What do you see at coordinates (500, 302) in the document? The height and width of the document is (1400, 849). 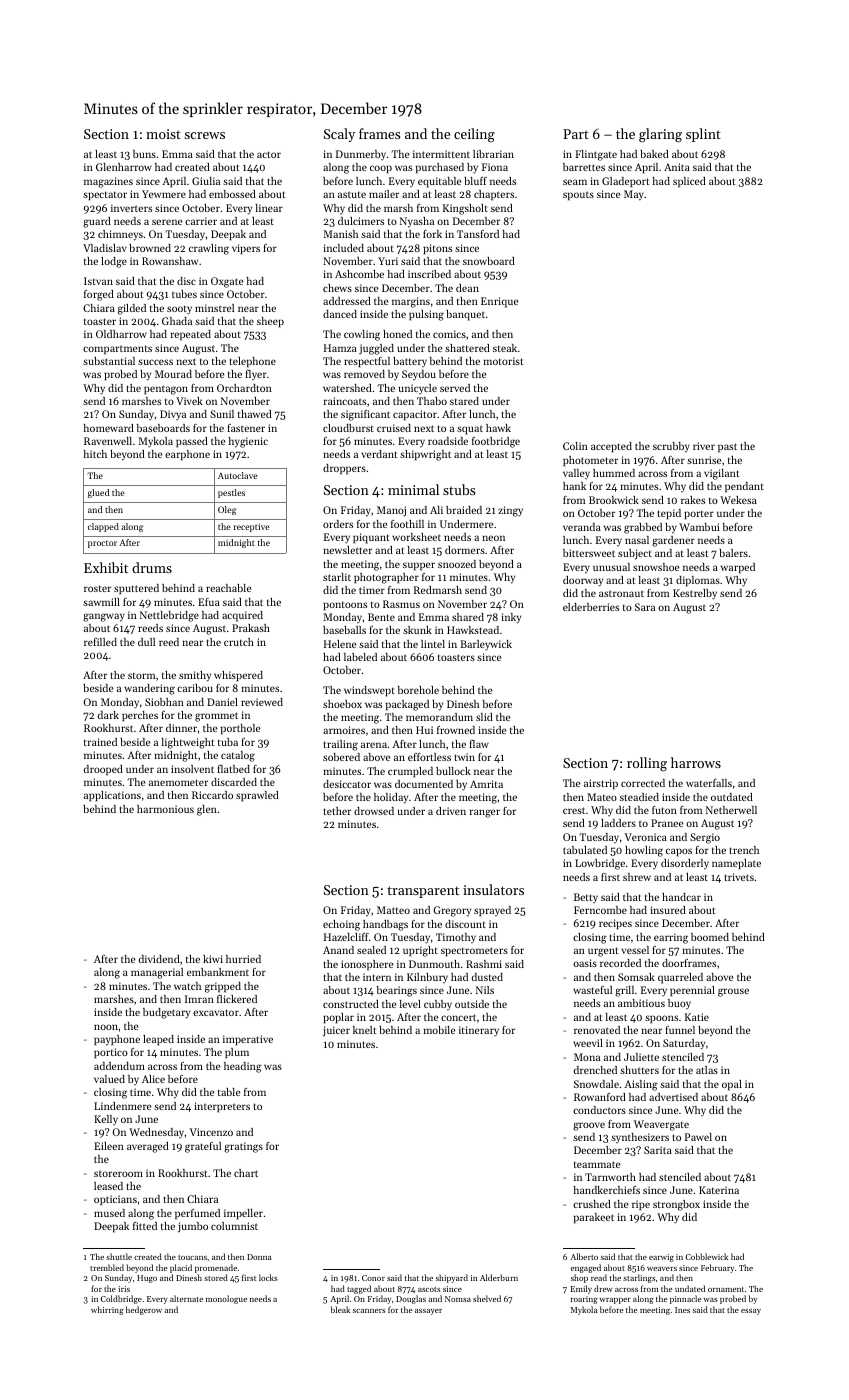 I see `Enrique` at bounding box center [500, 302].
